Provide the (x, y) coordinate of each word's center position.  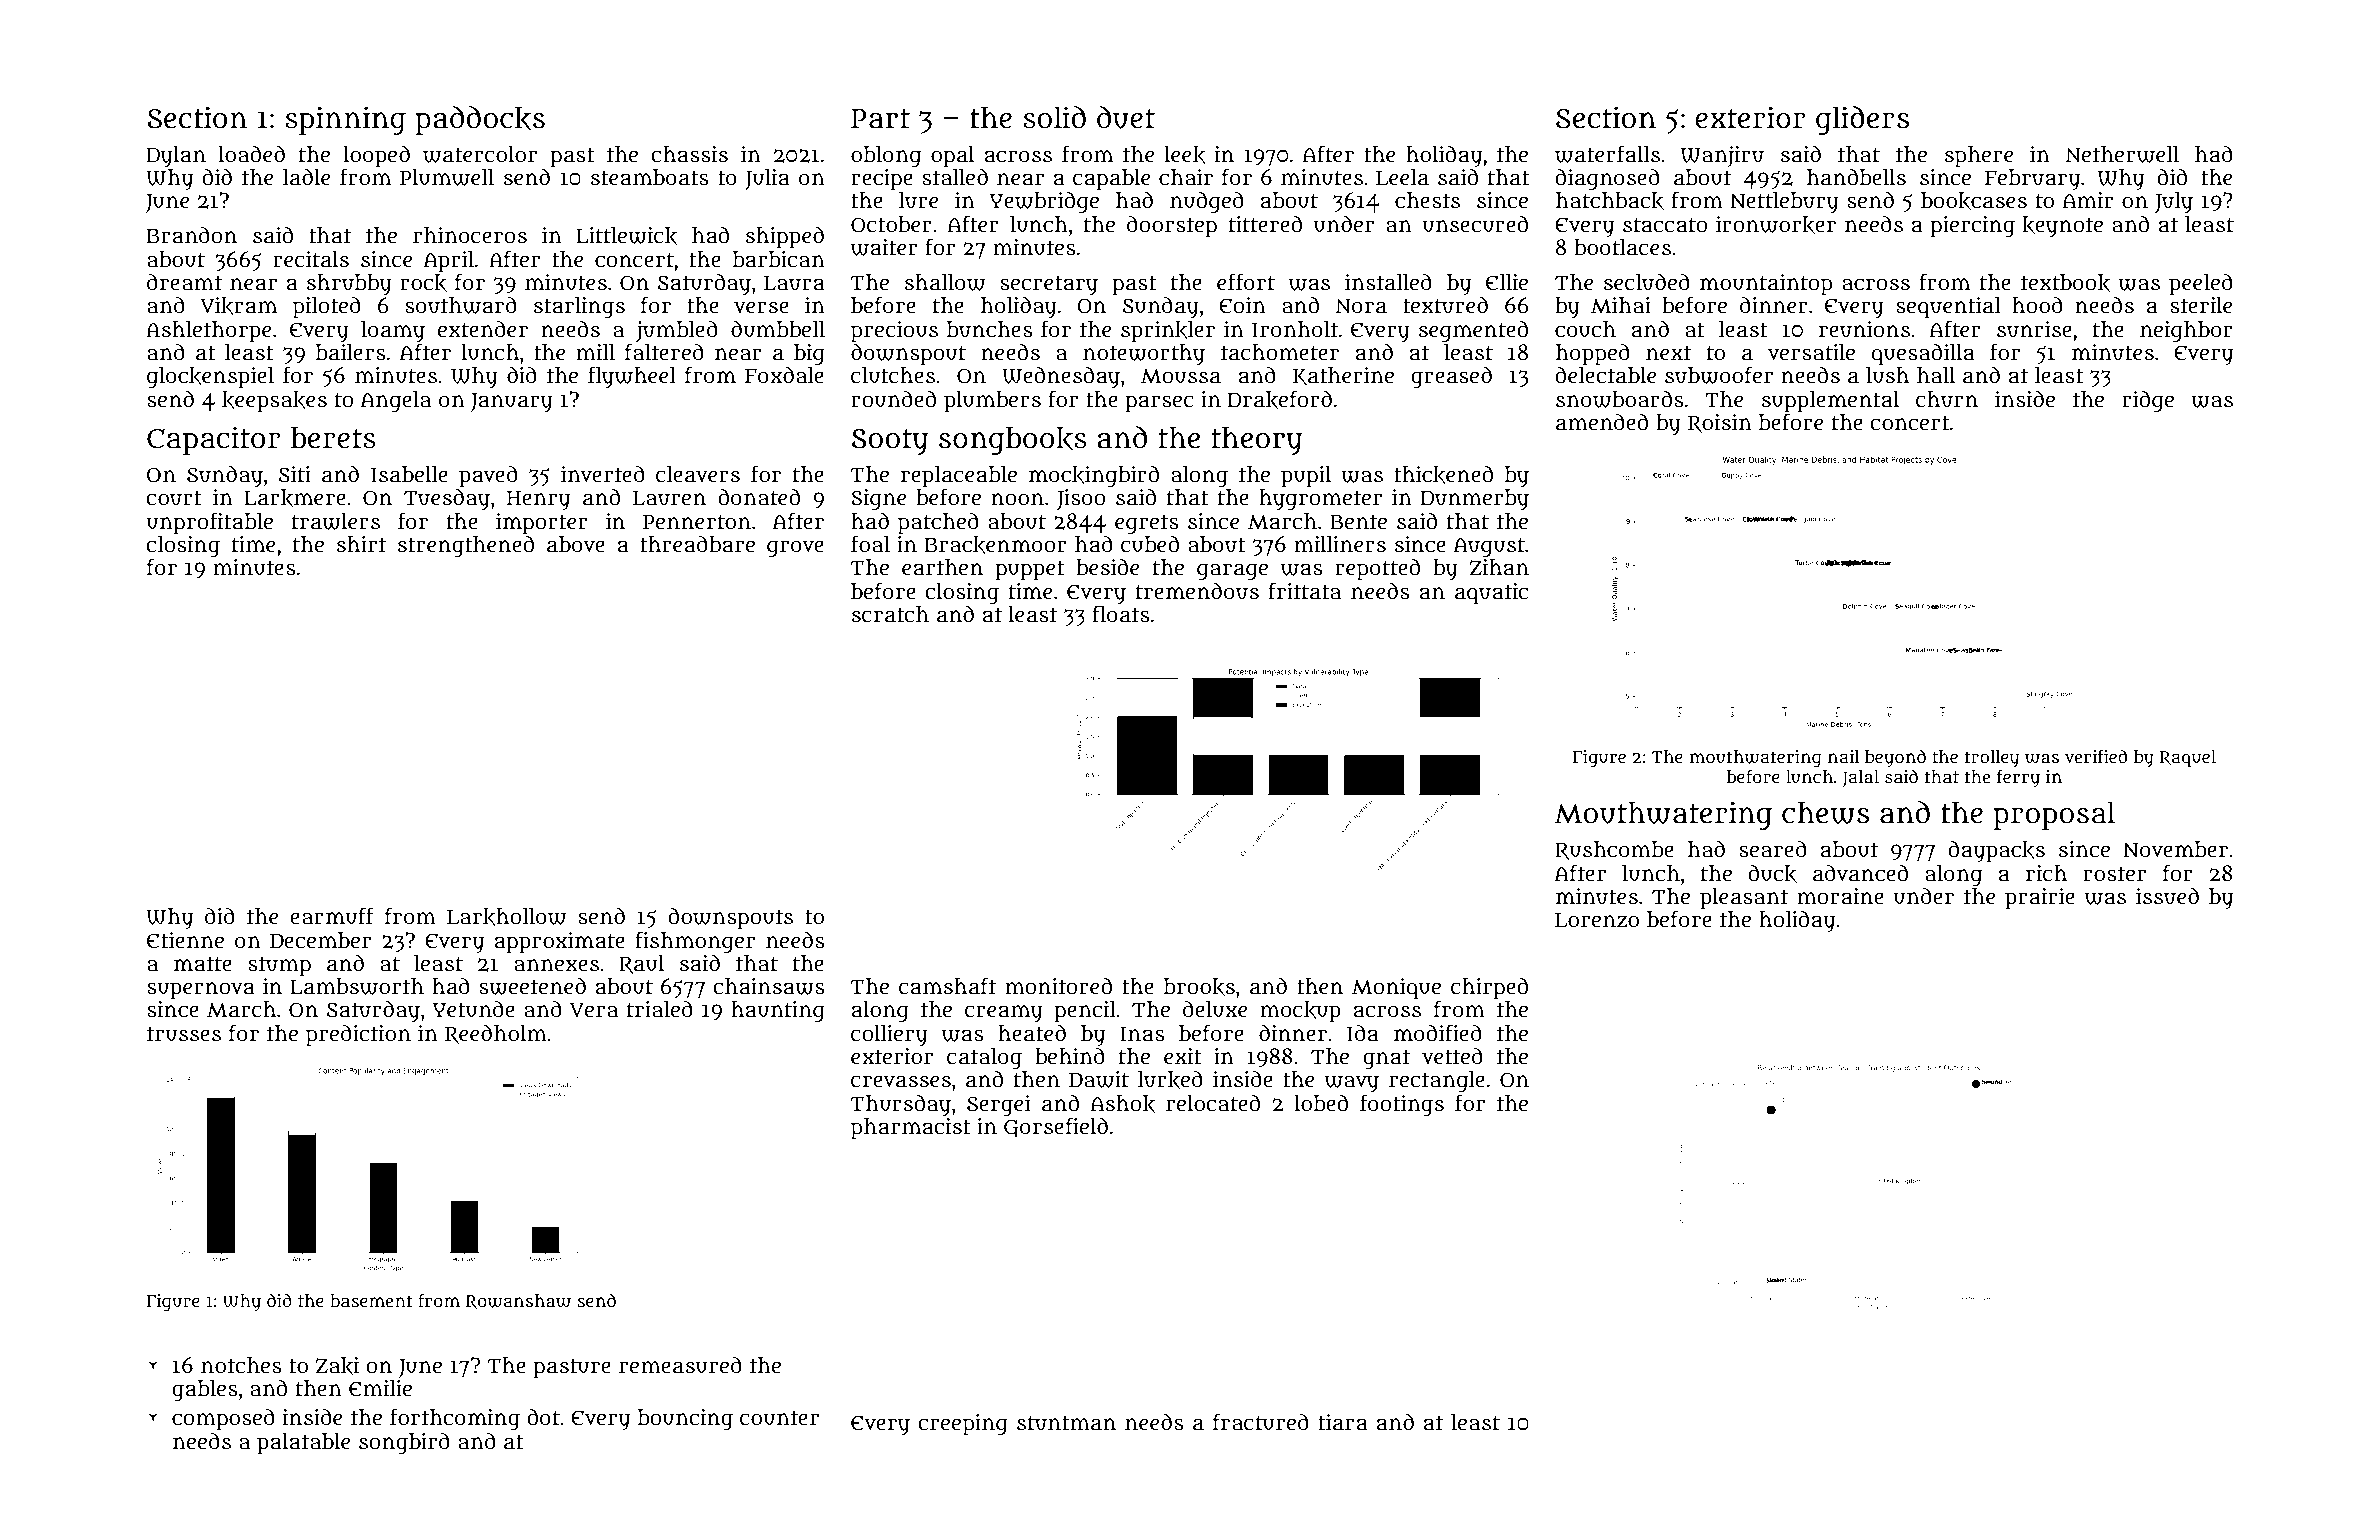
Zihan (1499, 567)
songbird (404, 1443)
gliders (1862, 120)
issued (2167, 896)
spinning (345, 120)
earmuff (332, 916)
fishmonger (695, 942)
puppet (1030, 571)
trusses (184, 1034)
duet (1126, 117)
